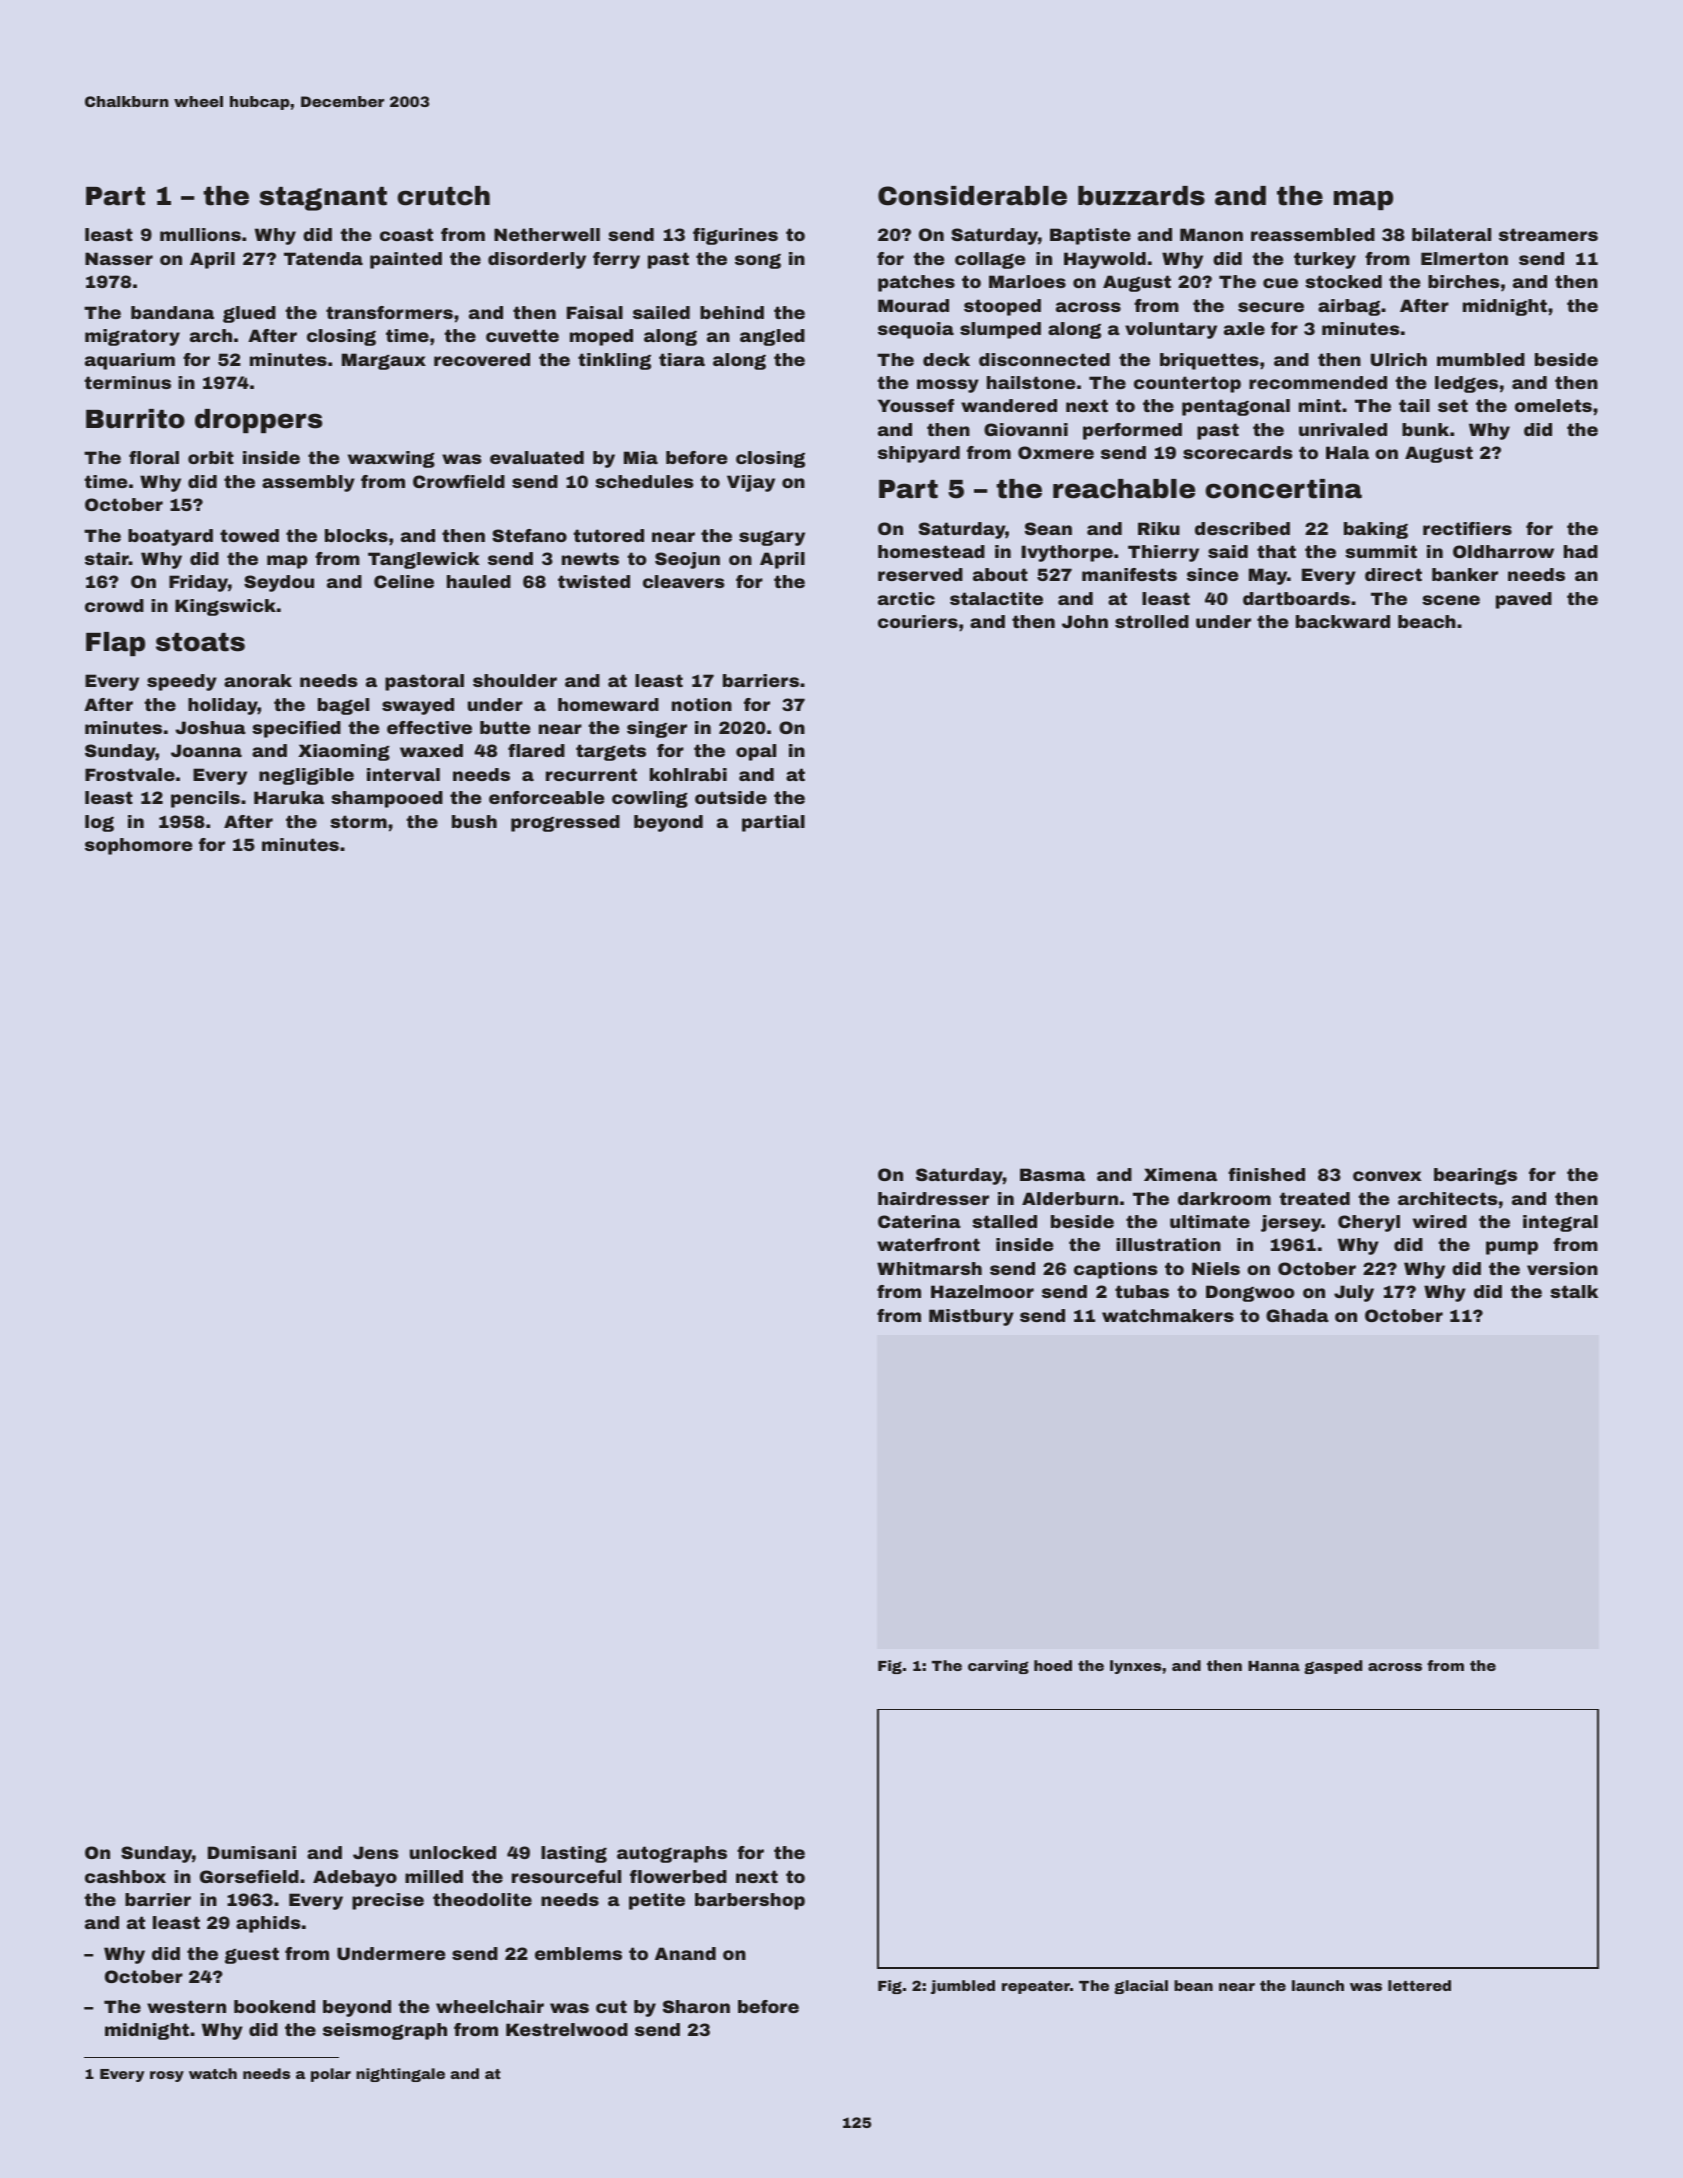 The width and height of the document is (1683, 2178). What do you see at coordinates (1141, 196) in the document?
I see `buzzards` at bounding box center [1141, 196].
